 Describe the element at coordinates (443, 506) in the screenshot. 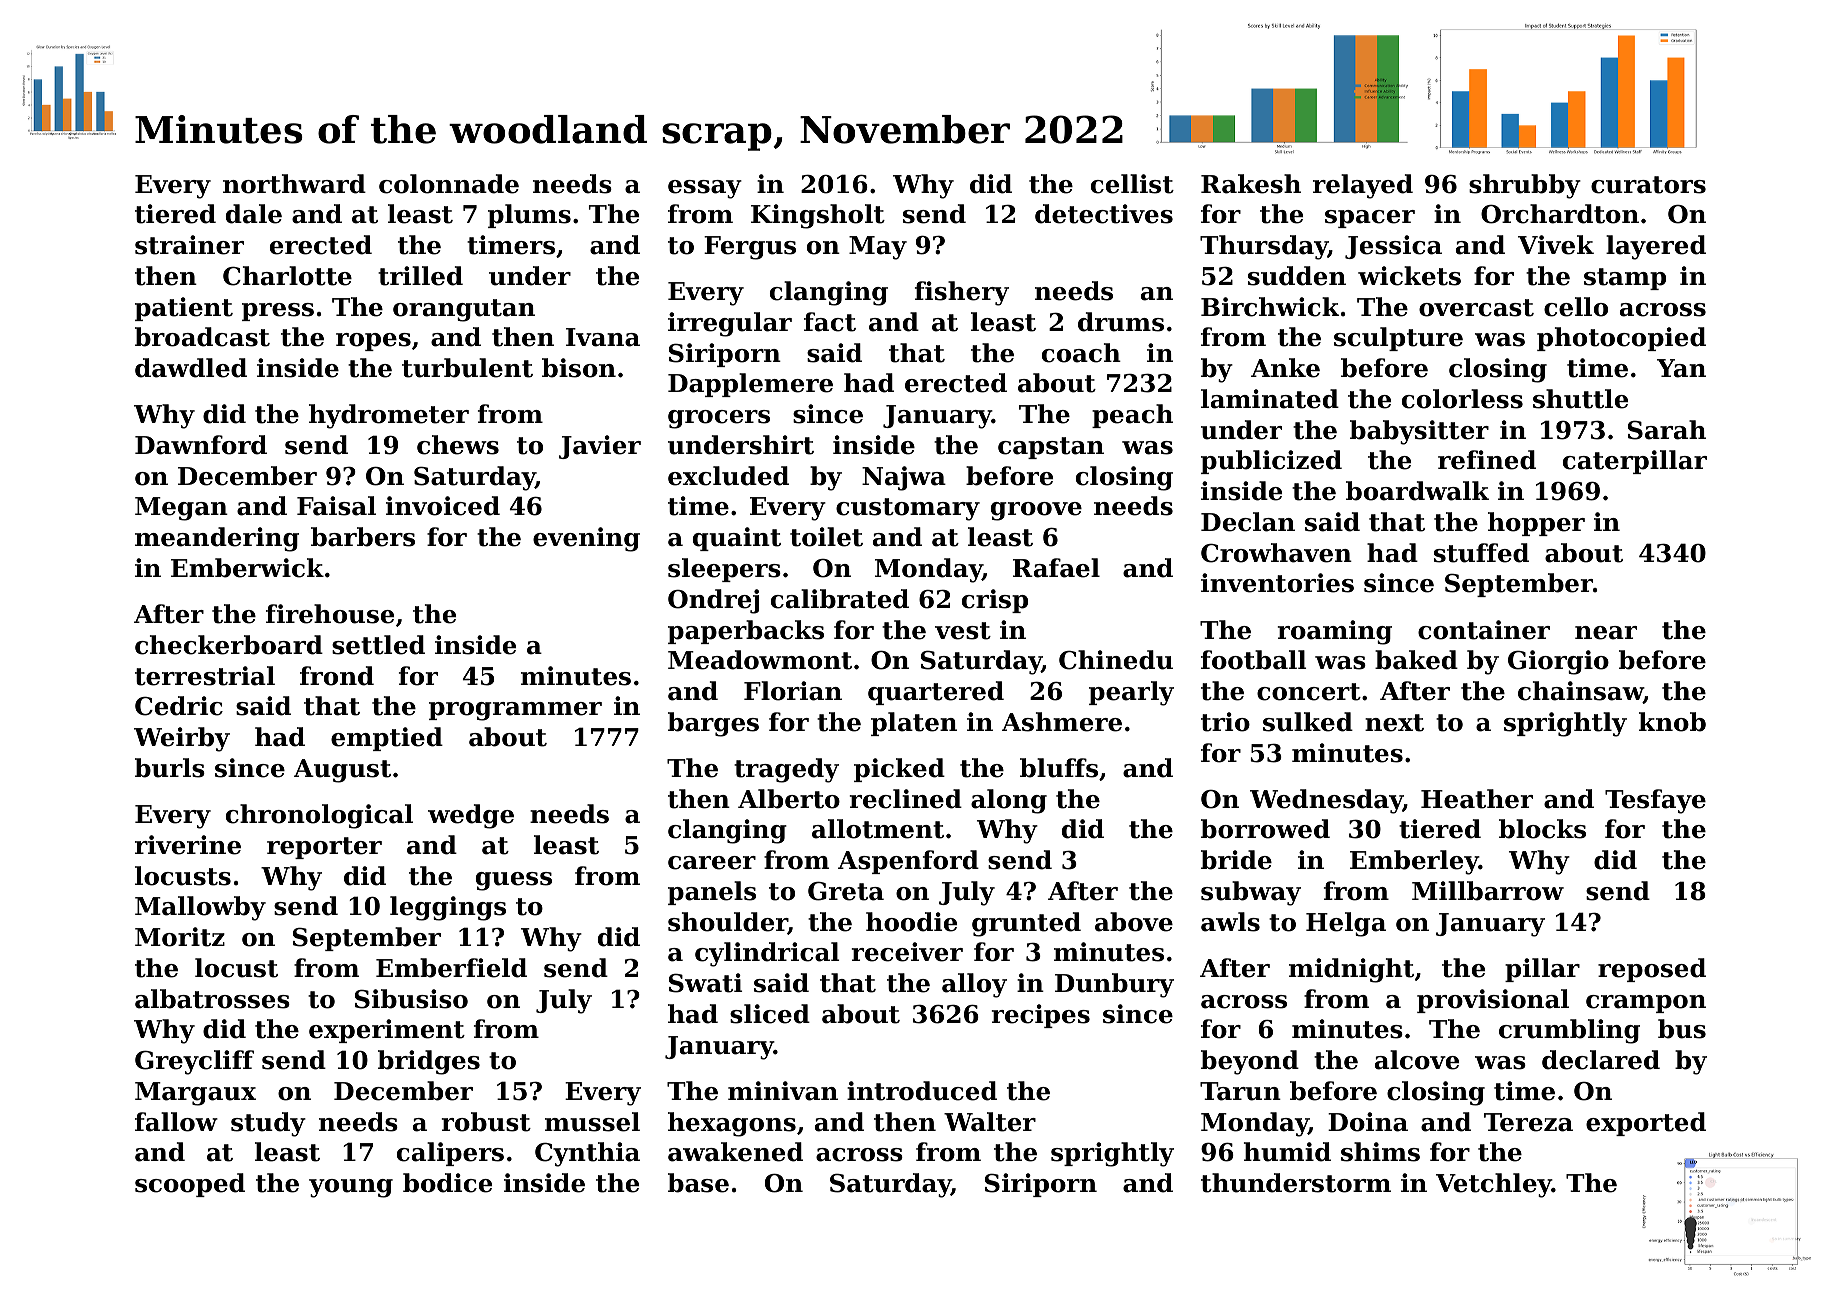

I see `invoiced` at that location.
